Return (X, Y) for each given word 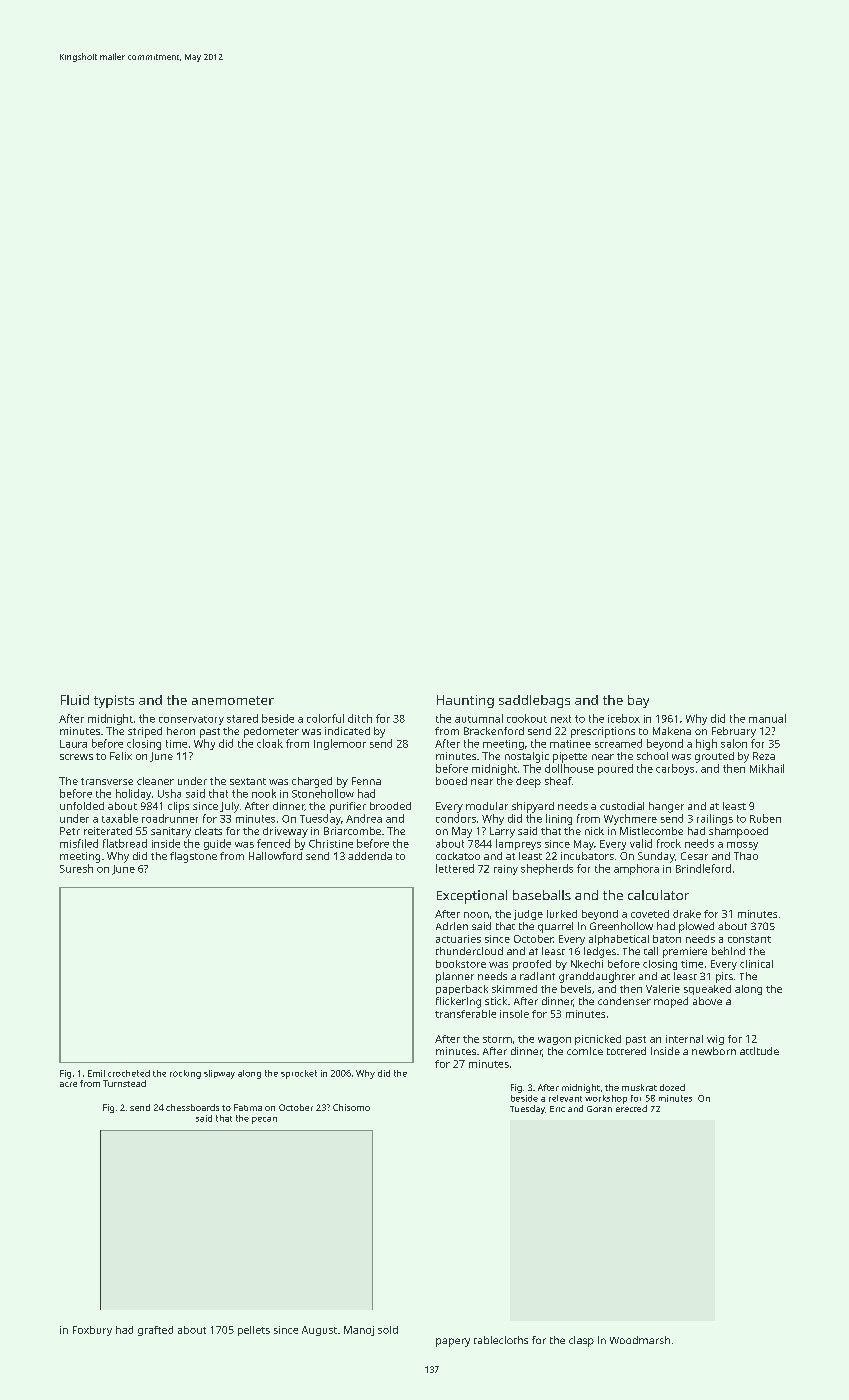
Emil (96, 1073)
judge (528, 915)
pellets (254, 1331)
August (319, 1331)
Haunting (465, 701)
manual (767, 718)
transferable (465, 1014)
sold (388, 1330)
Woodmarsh (640, 1340)
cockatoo (458, 856)
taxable (120, 818)
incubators (587, 856)
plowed (696, 927)
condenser (624, 1001)
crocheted (129, 1073)
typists (114, 701)
